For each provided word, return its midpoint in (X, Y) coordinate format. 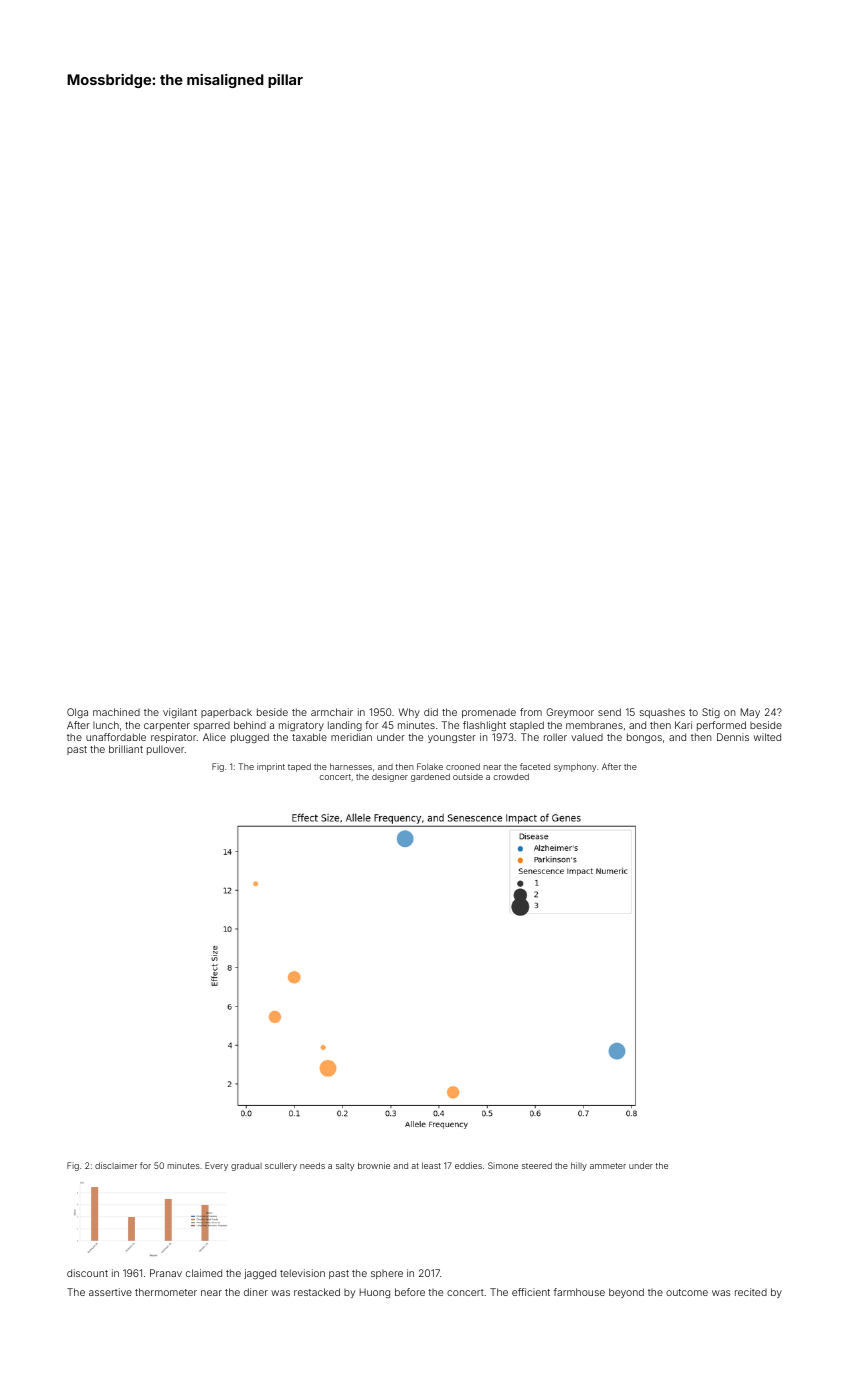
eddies (468, 1165)
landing (345, 726)
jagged (260, 1274)
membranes (594, 725)
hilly (579, 1166)
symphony (575, 767)
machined (116, 712)
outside (468, 776)
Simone (503, 1165)
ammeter (608, 1166)
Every (216, 1166)
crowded (511, 776)
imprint (271, 767)
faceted (535, 766)
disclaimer (116, 1165)
